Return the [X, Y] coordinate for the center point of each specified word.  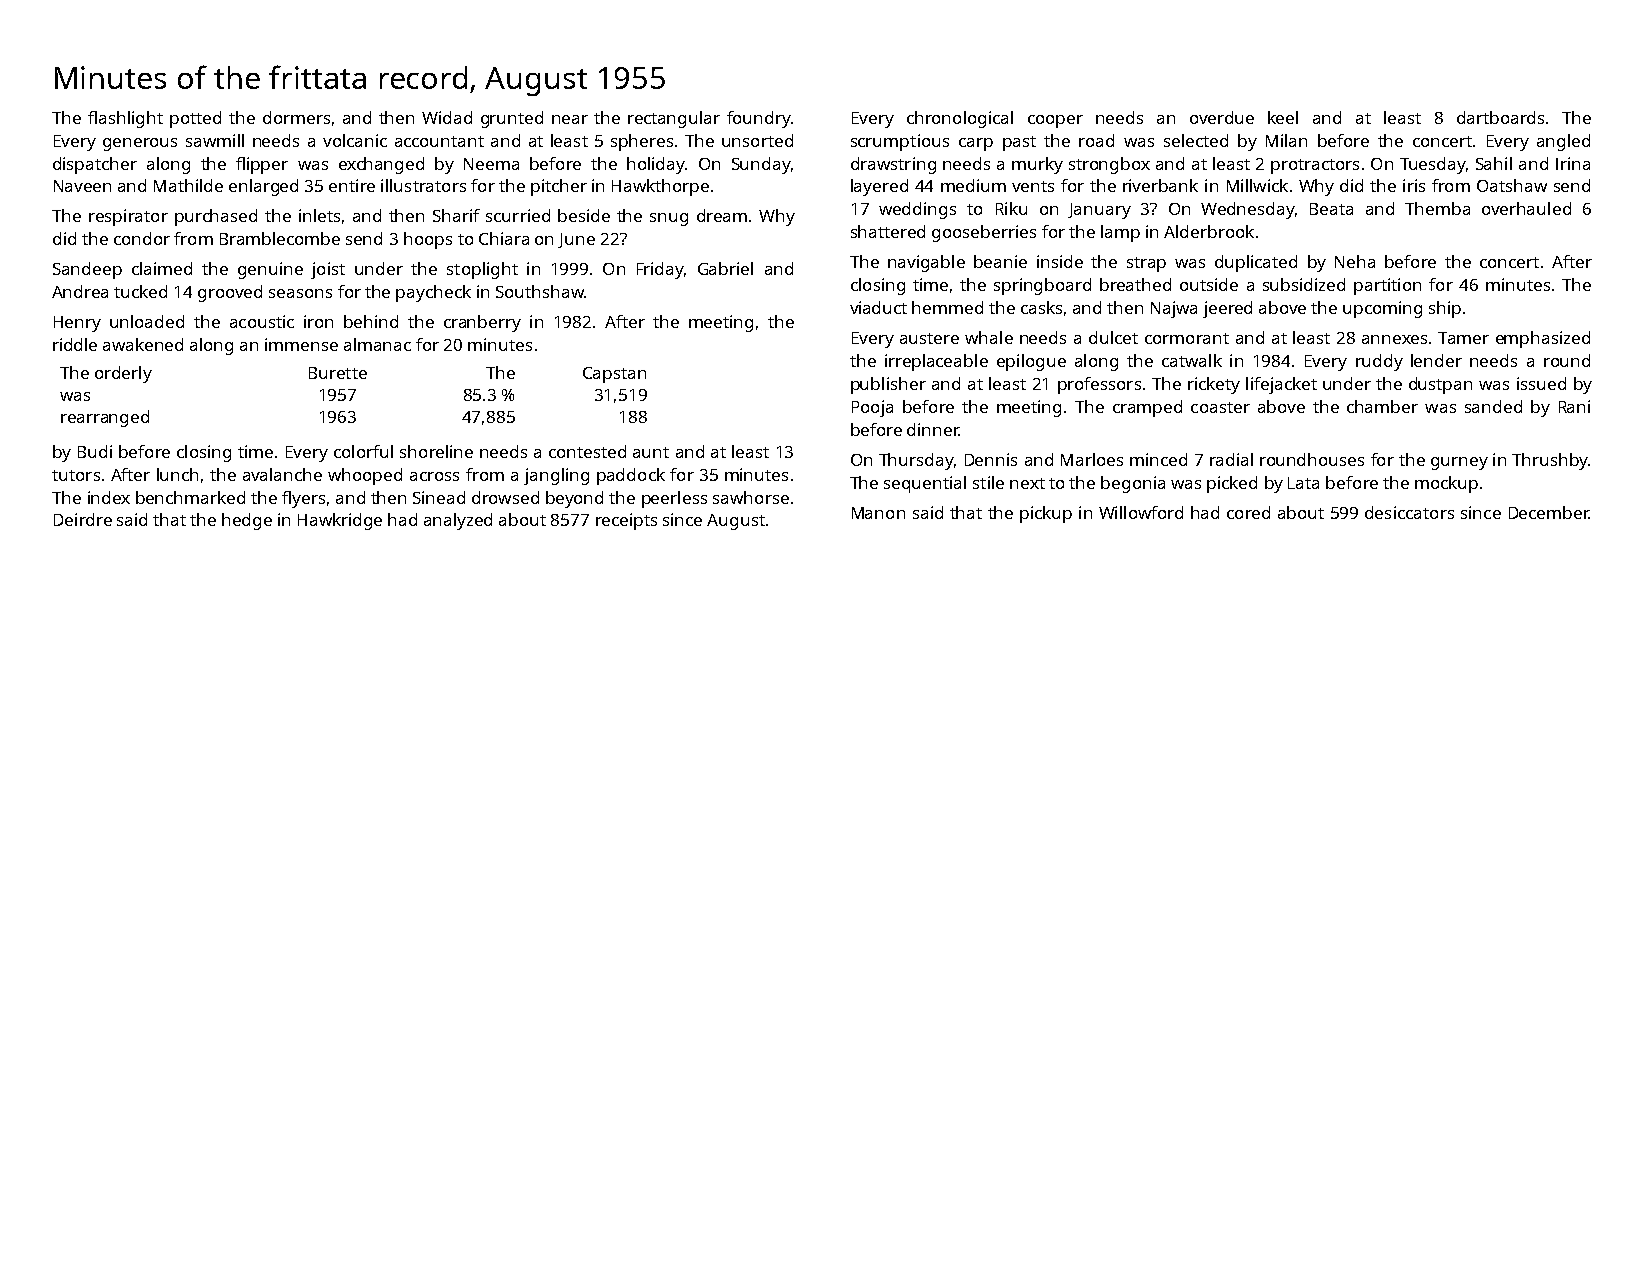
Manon [878, 513]
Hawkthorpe [660, 187]
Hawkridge [340, 521]
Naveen [82, 186]
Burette [338, 373]
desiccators [1409, 512]
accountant [439, 141]
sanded [1493, 406]
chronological [960, 119]
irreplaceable [936, 362]
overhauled [1526, 208]
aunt [651, 452]
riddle [75, 344]
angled [1563, 142]
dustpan [1440, 385]
